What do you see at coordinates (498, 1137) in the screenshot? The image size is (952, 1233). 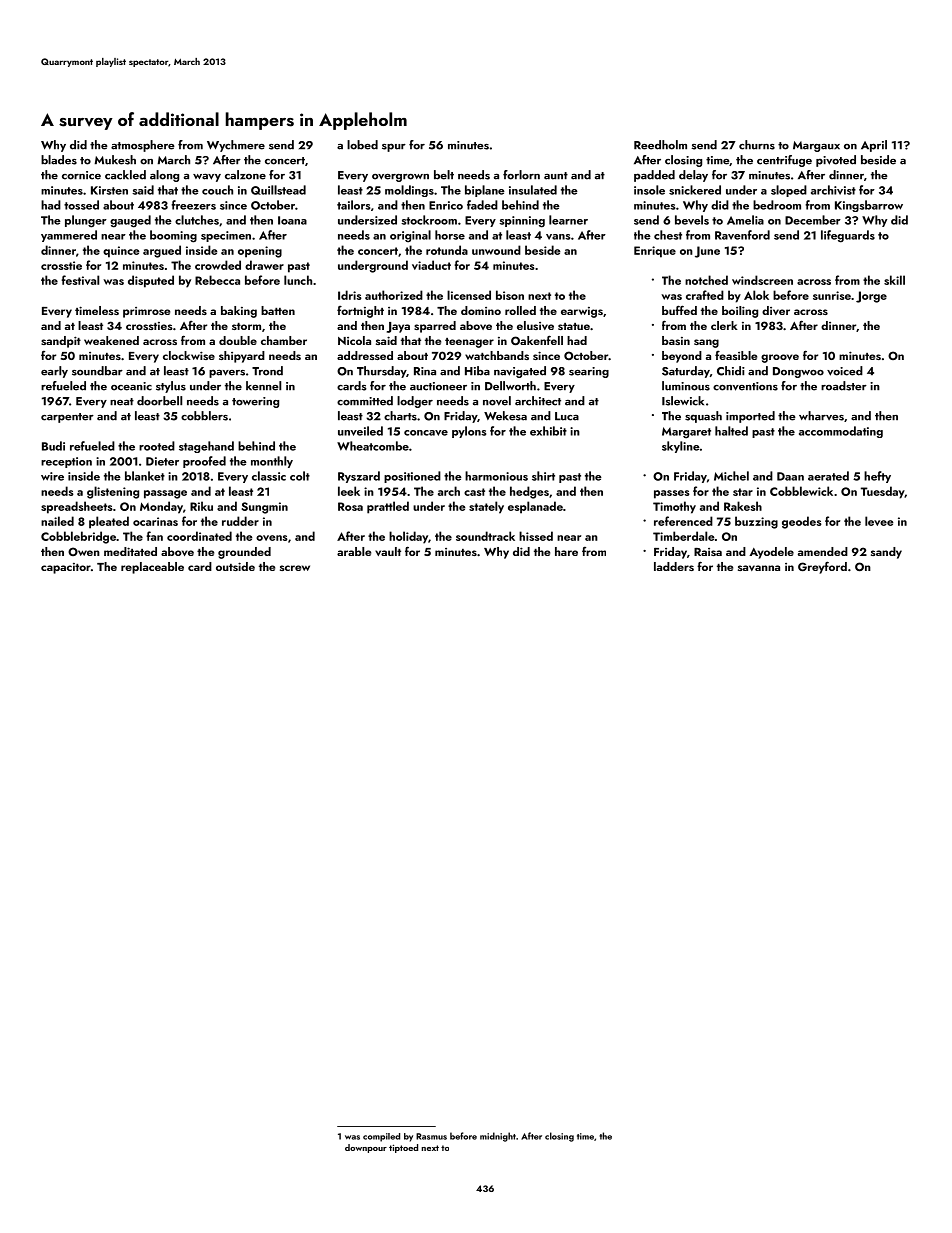 I see `midnight` at bounding box center [498, 1137].
